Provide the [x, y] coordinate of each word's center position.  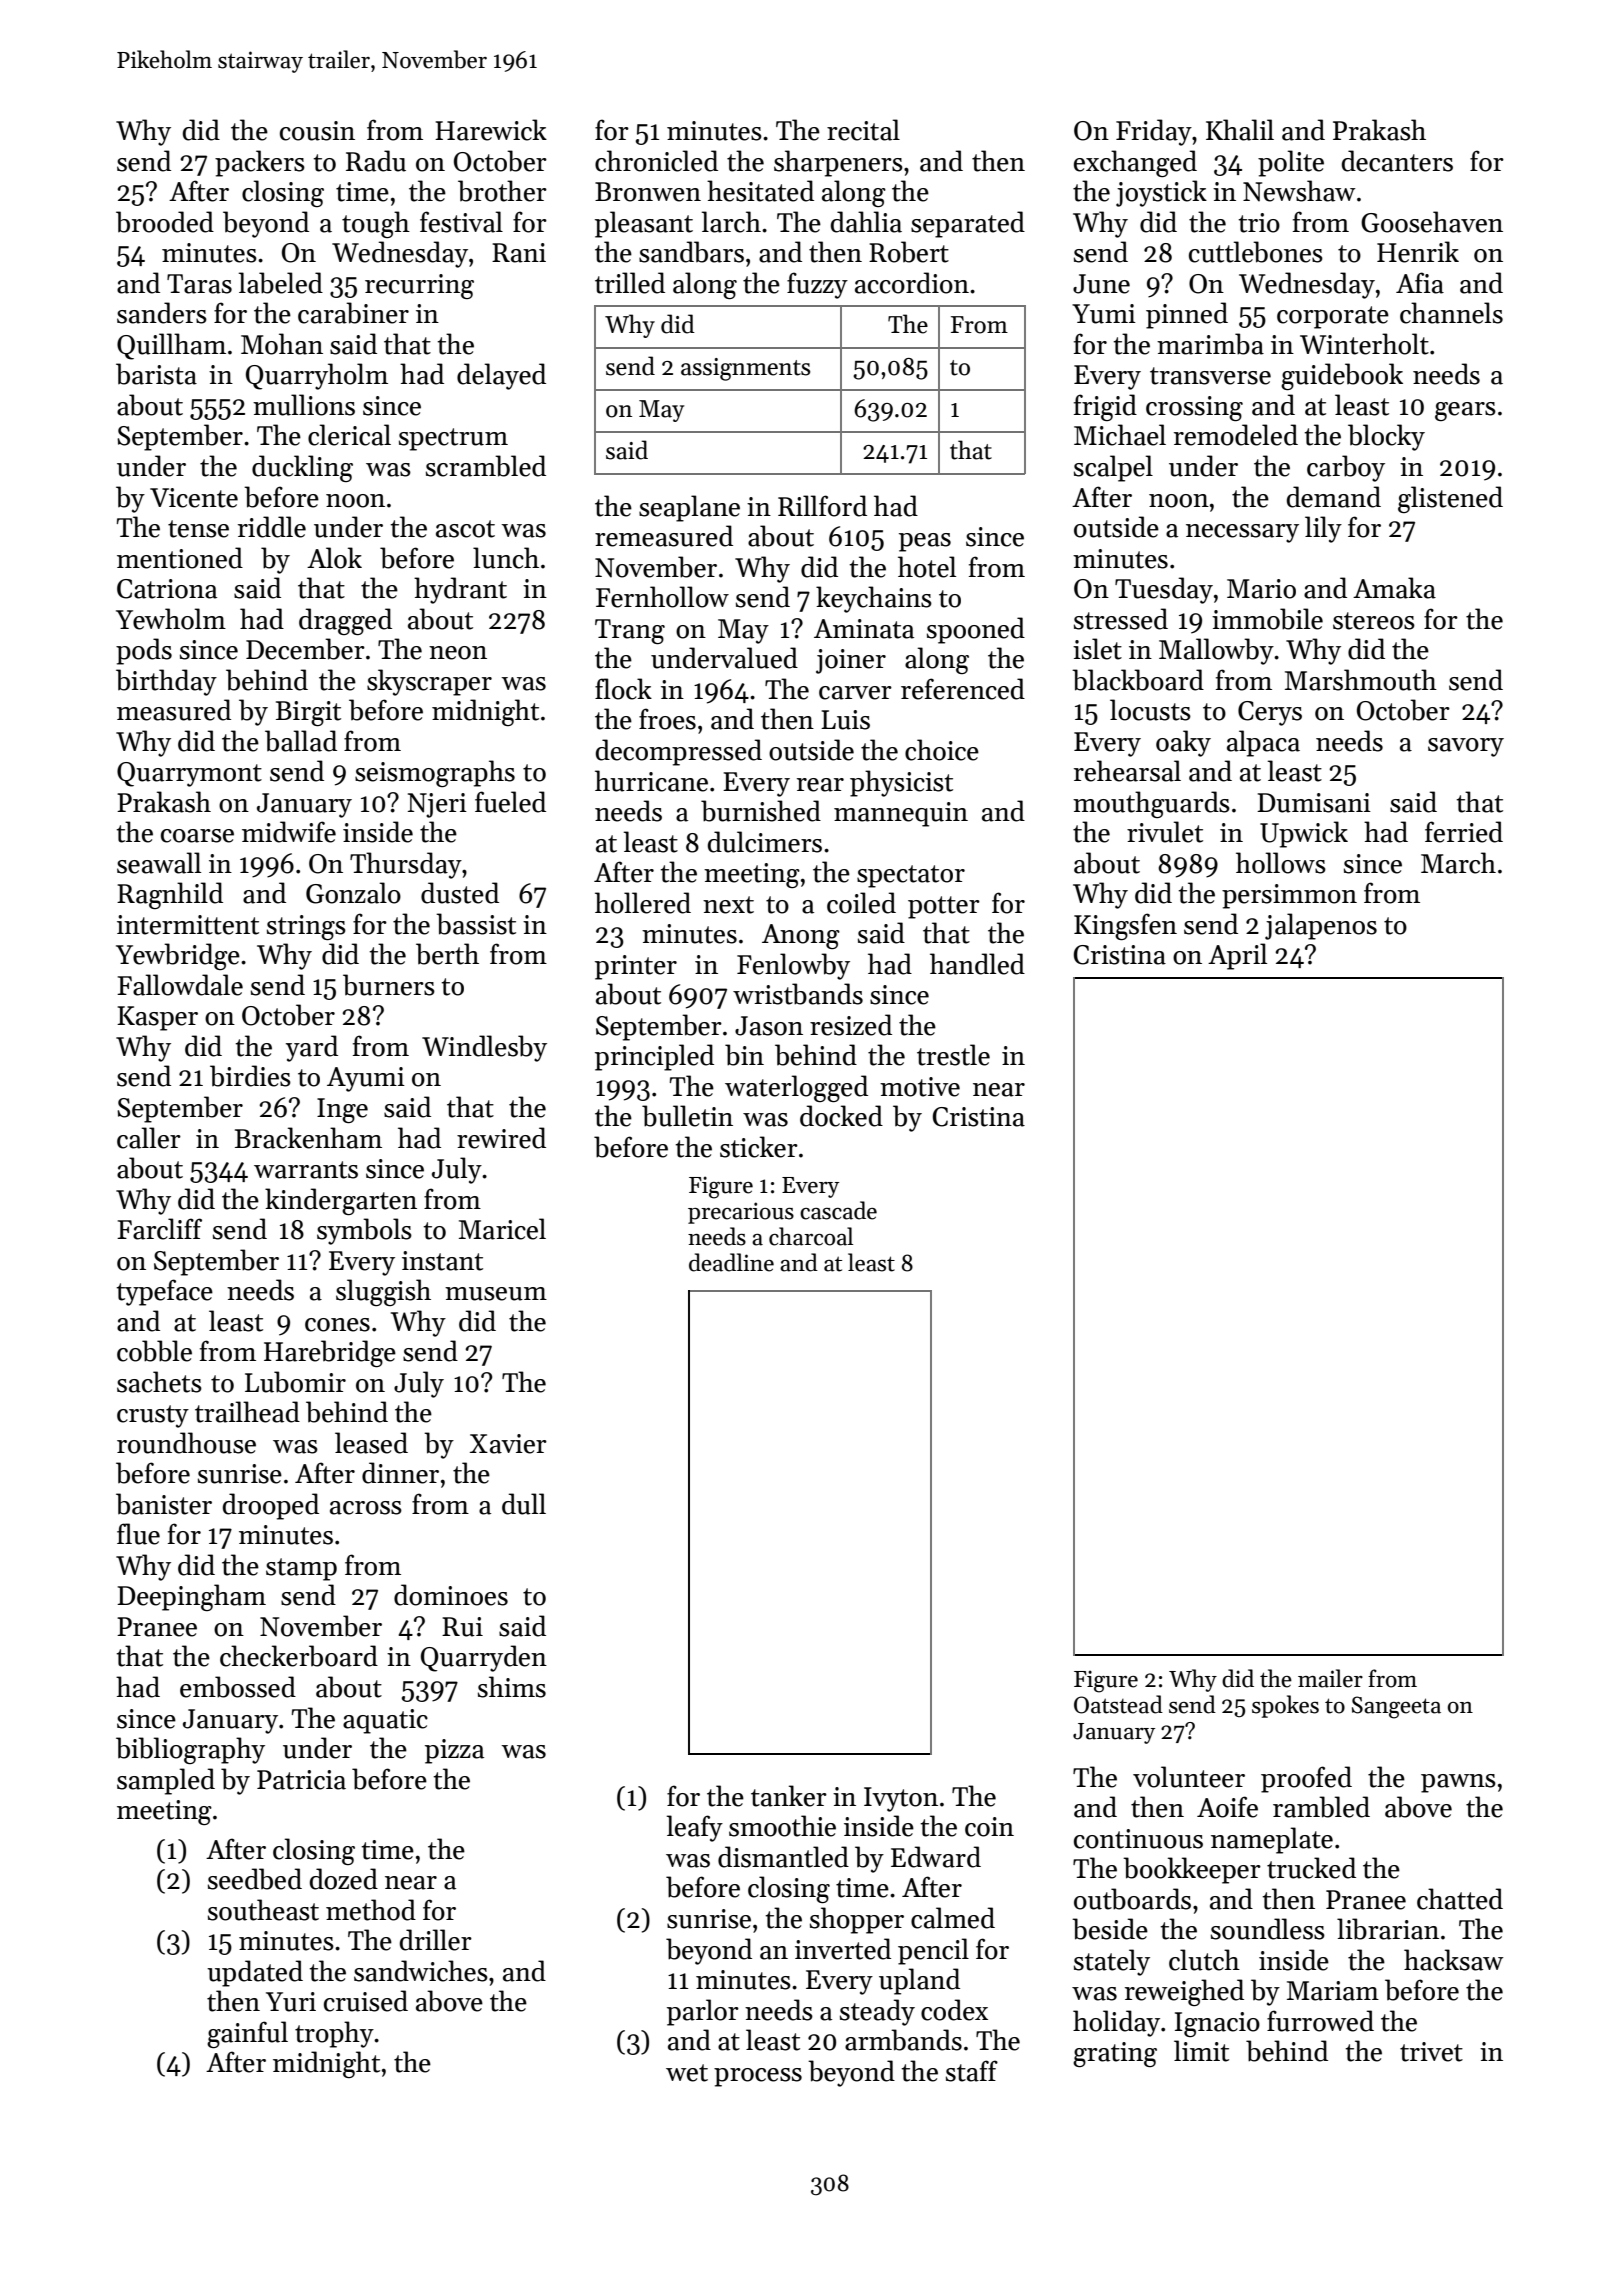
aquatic [385, 1721]
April [1237, 956]
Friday [1154, 132]
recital [863, 130]
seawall [159, 863]
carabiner [353, 313]
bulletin [687, 1116]
